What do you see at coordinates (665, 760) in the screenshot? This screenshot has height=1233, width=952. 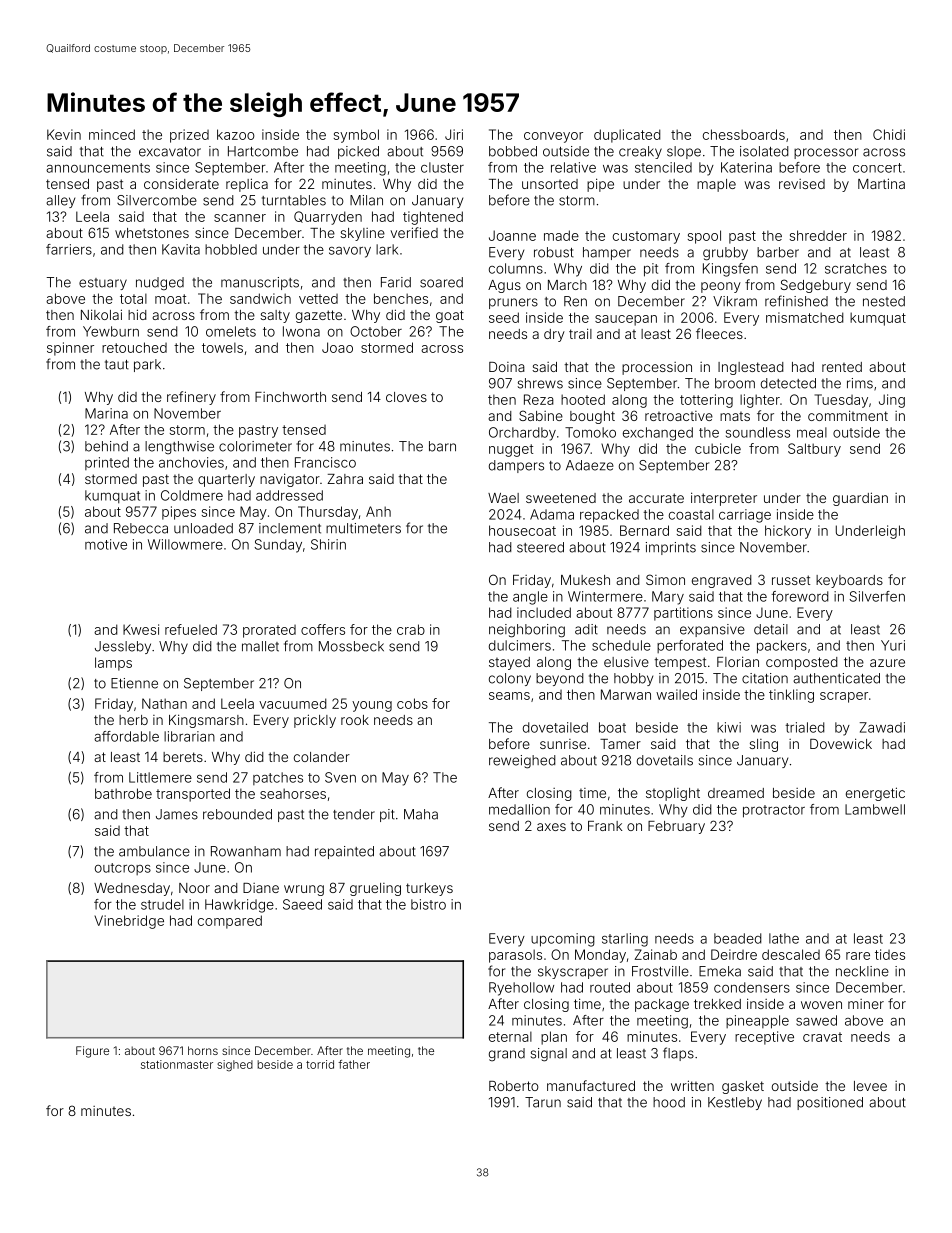 I see `dovetails` at bounding box center [665, 760].
